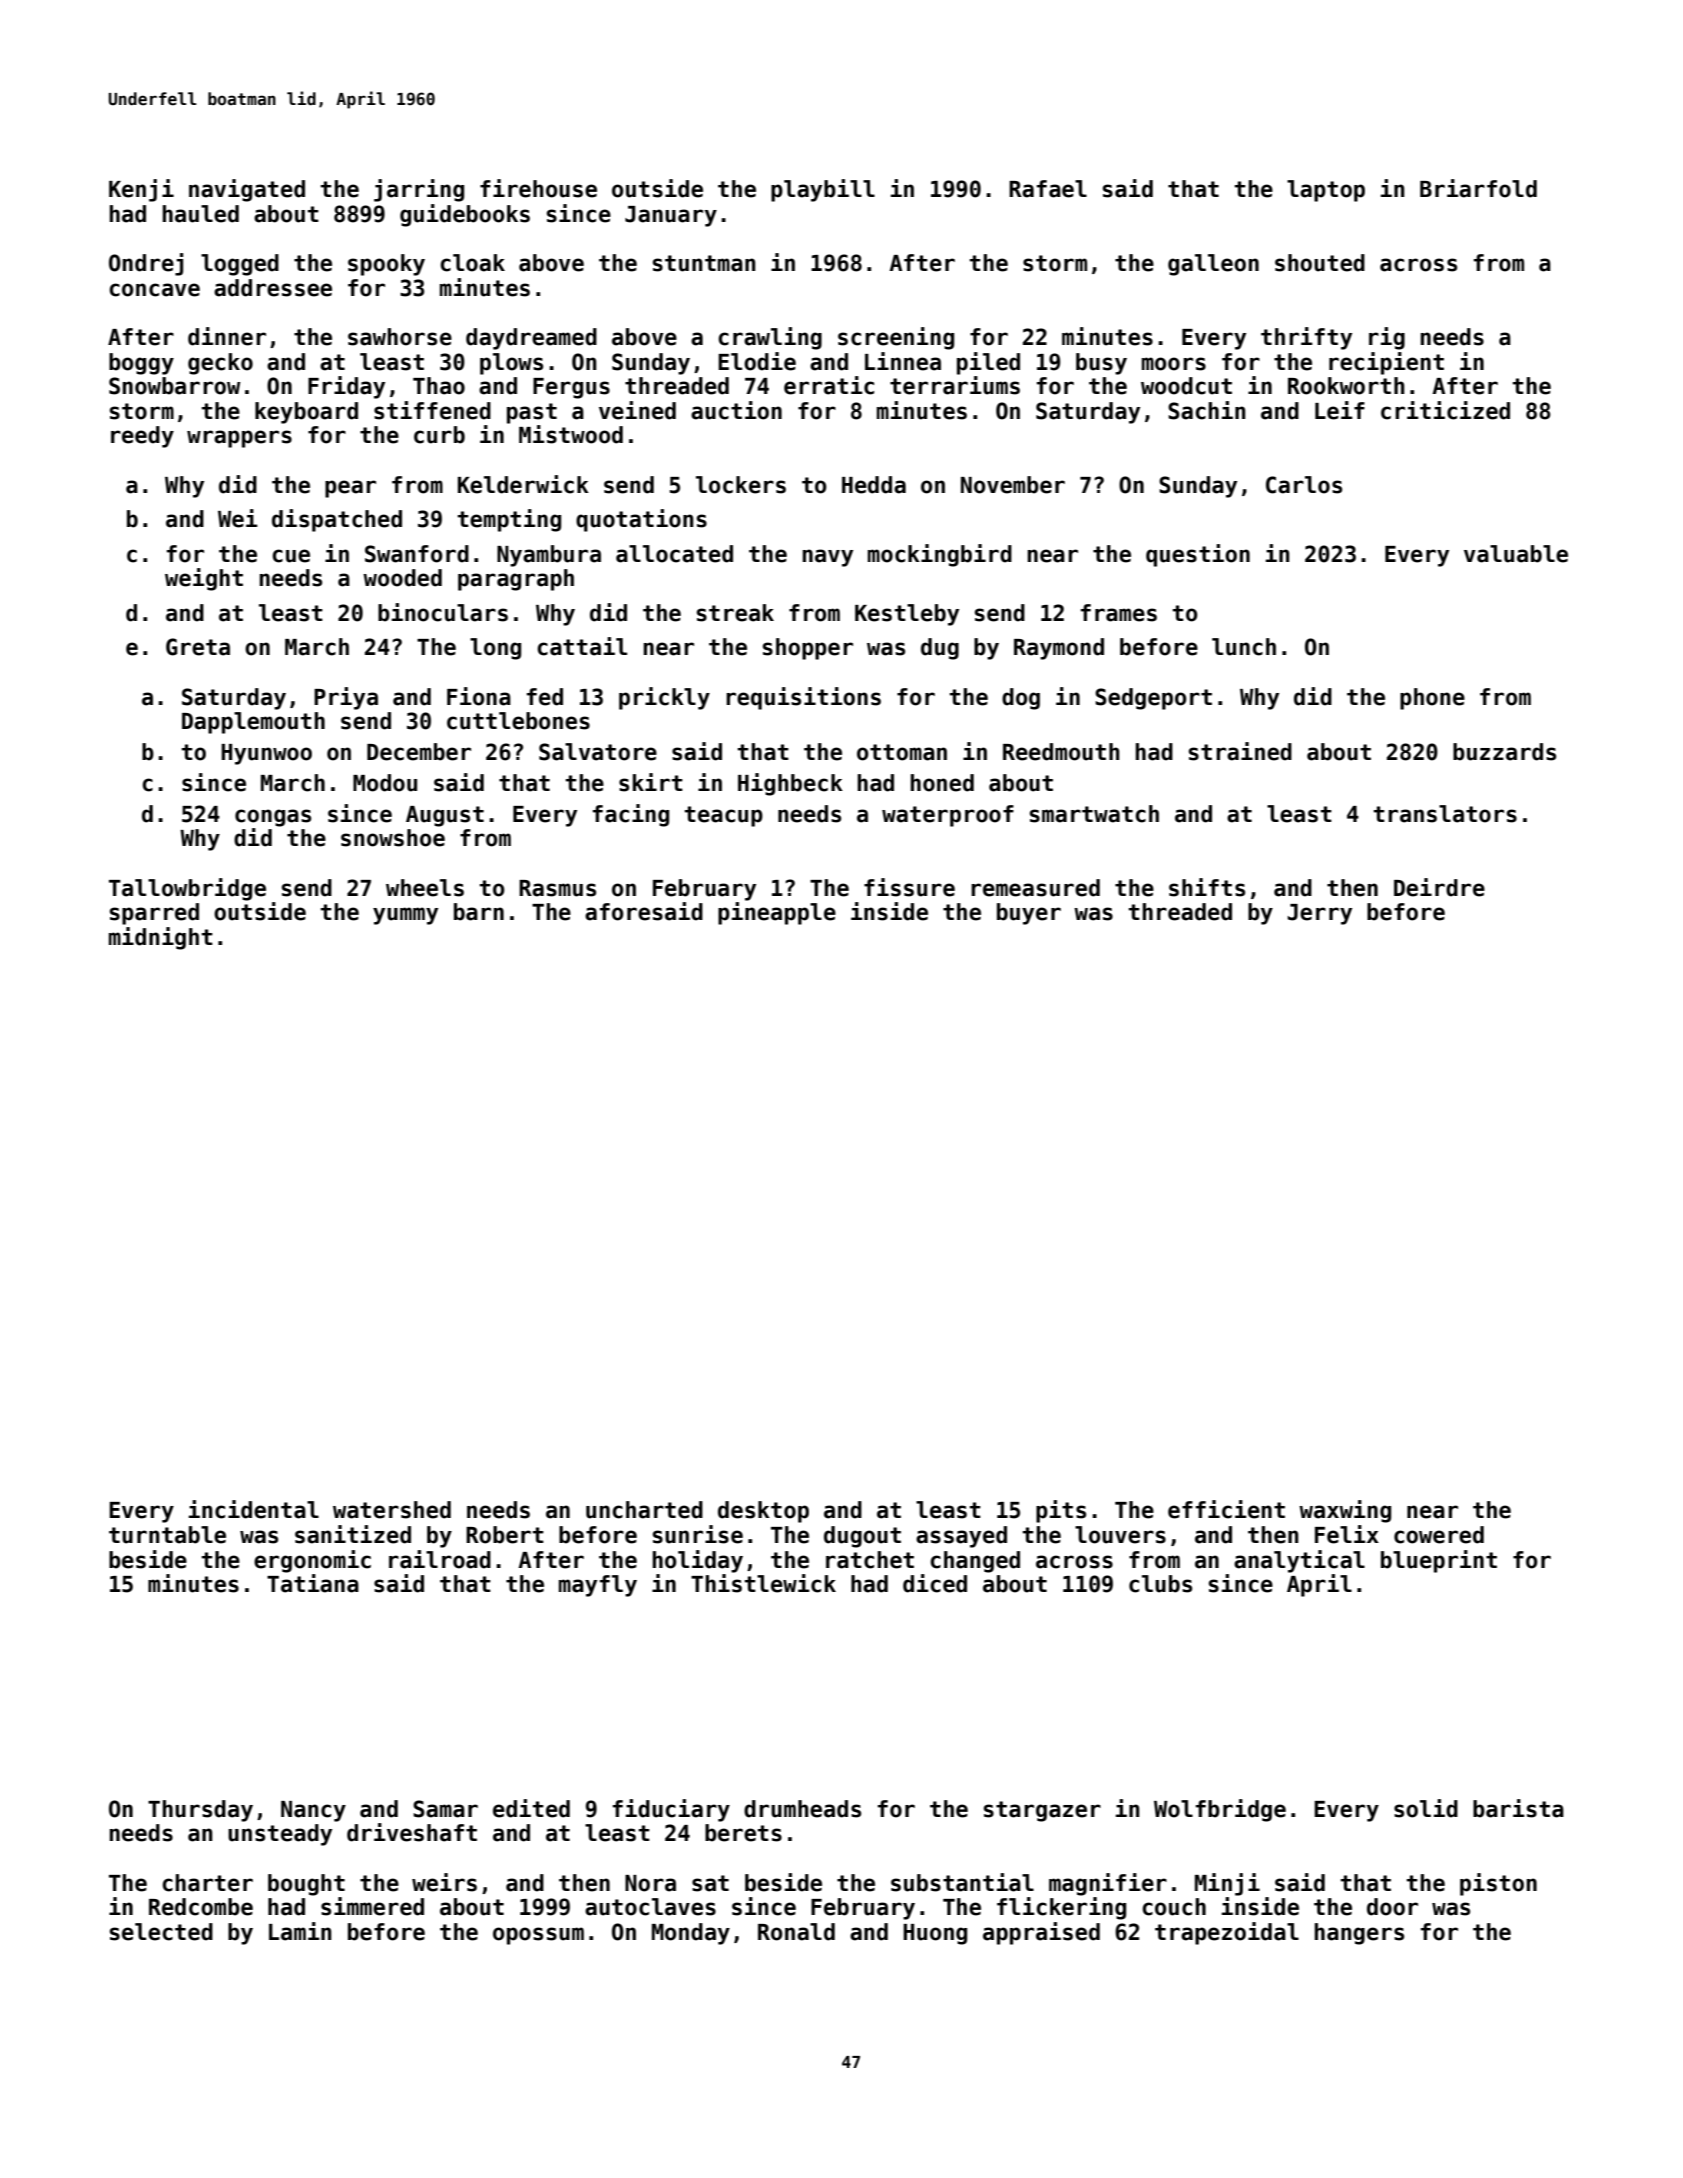  I want to click on incidental, so click(254, 1509).
